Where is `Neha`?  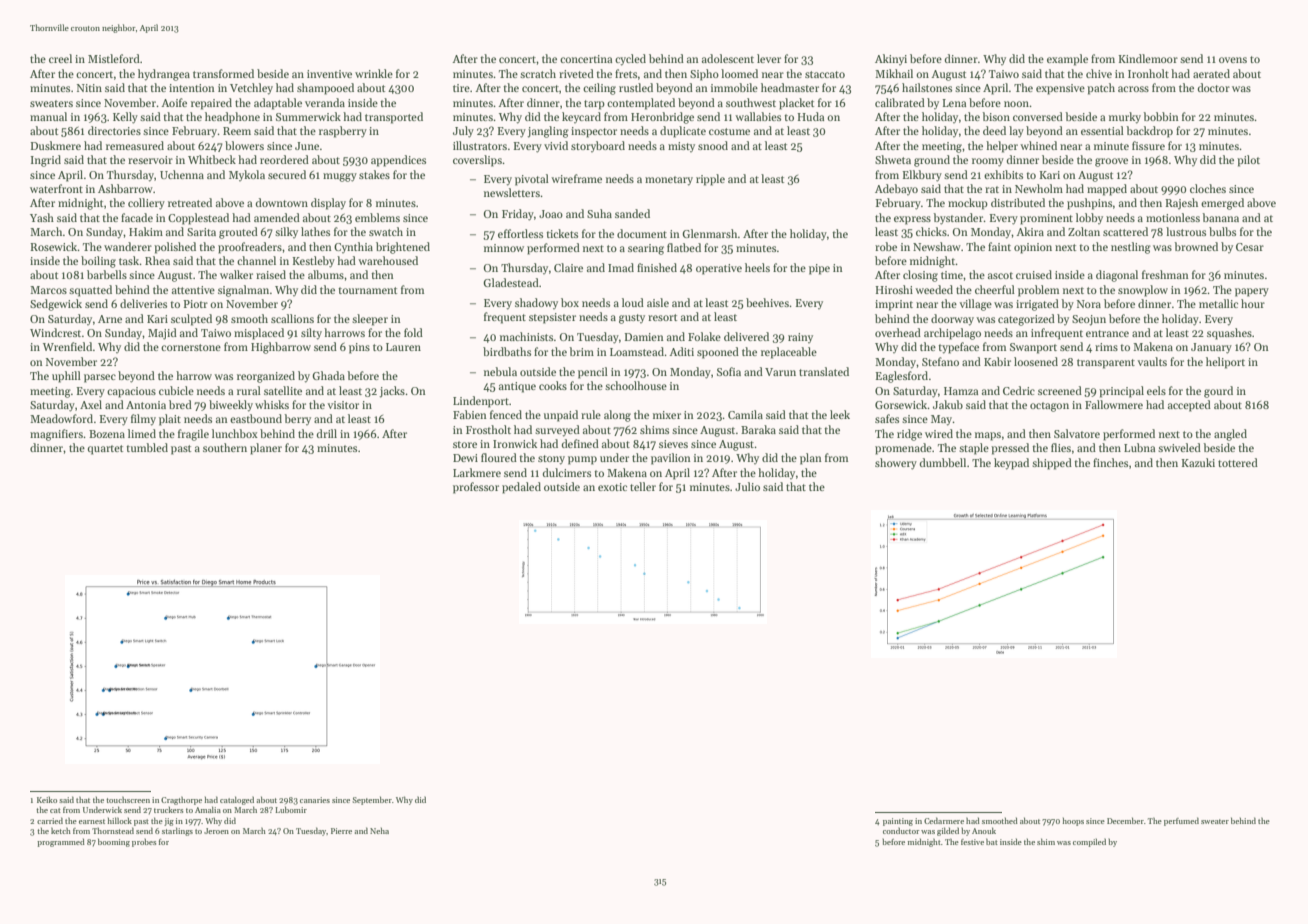 Neha is located at coordinates (379, 831).
